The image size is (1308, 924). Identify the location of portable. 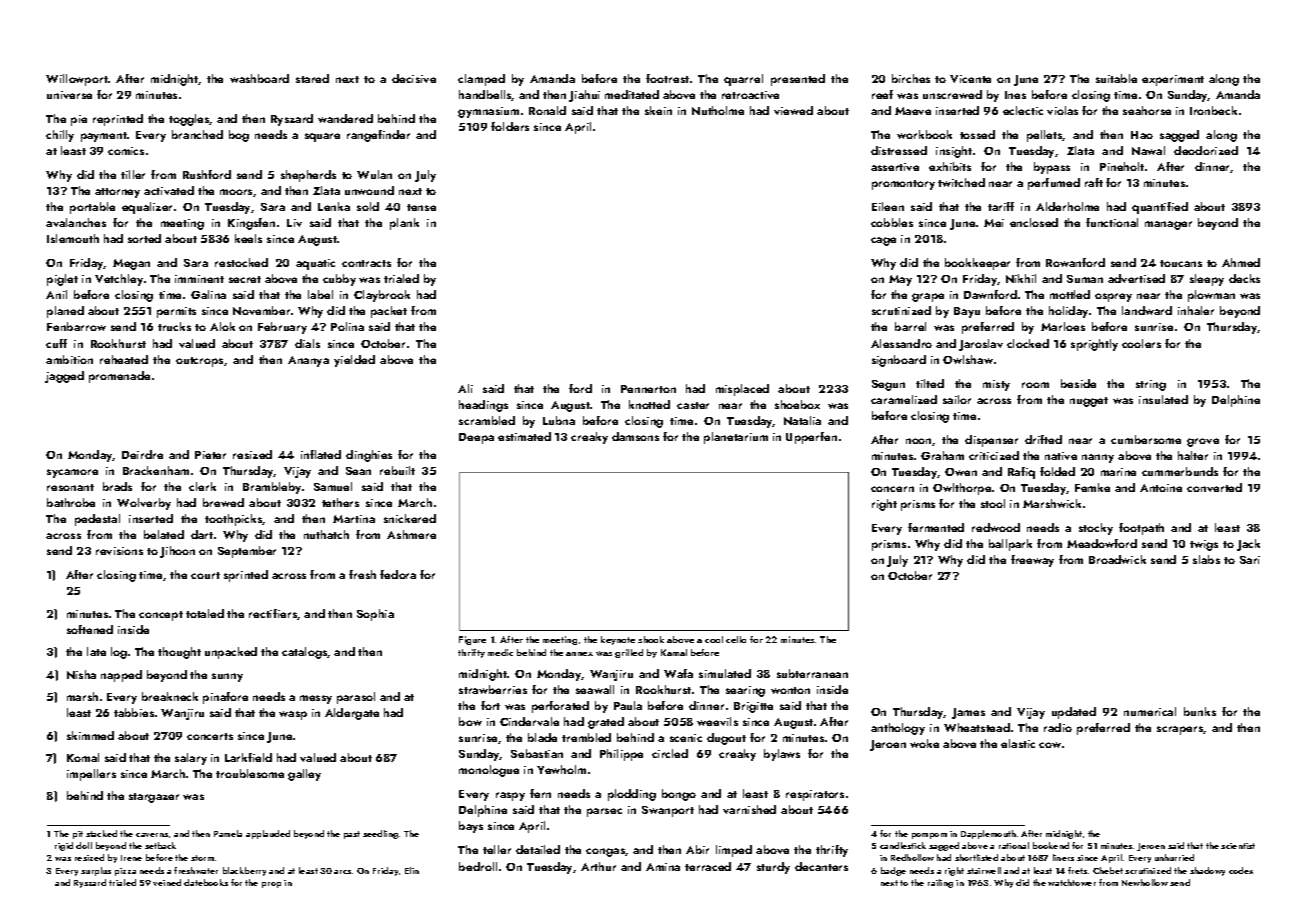
(92, 208).
